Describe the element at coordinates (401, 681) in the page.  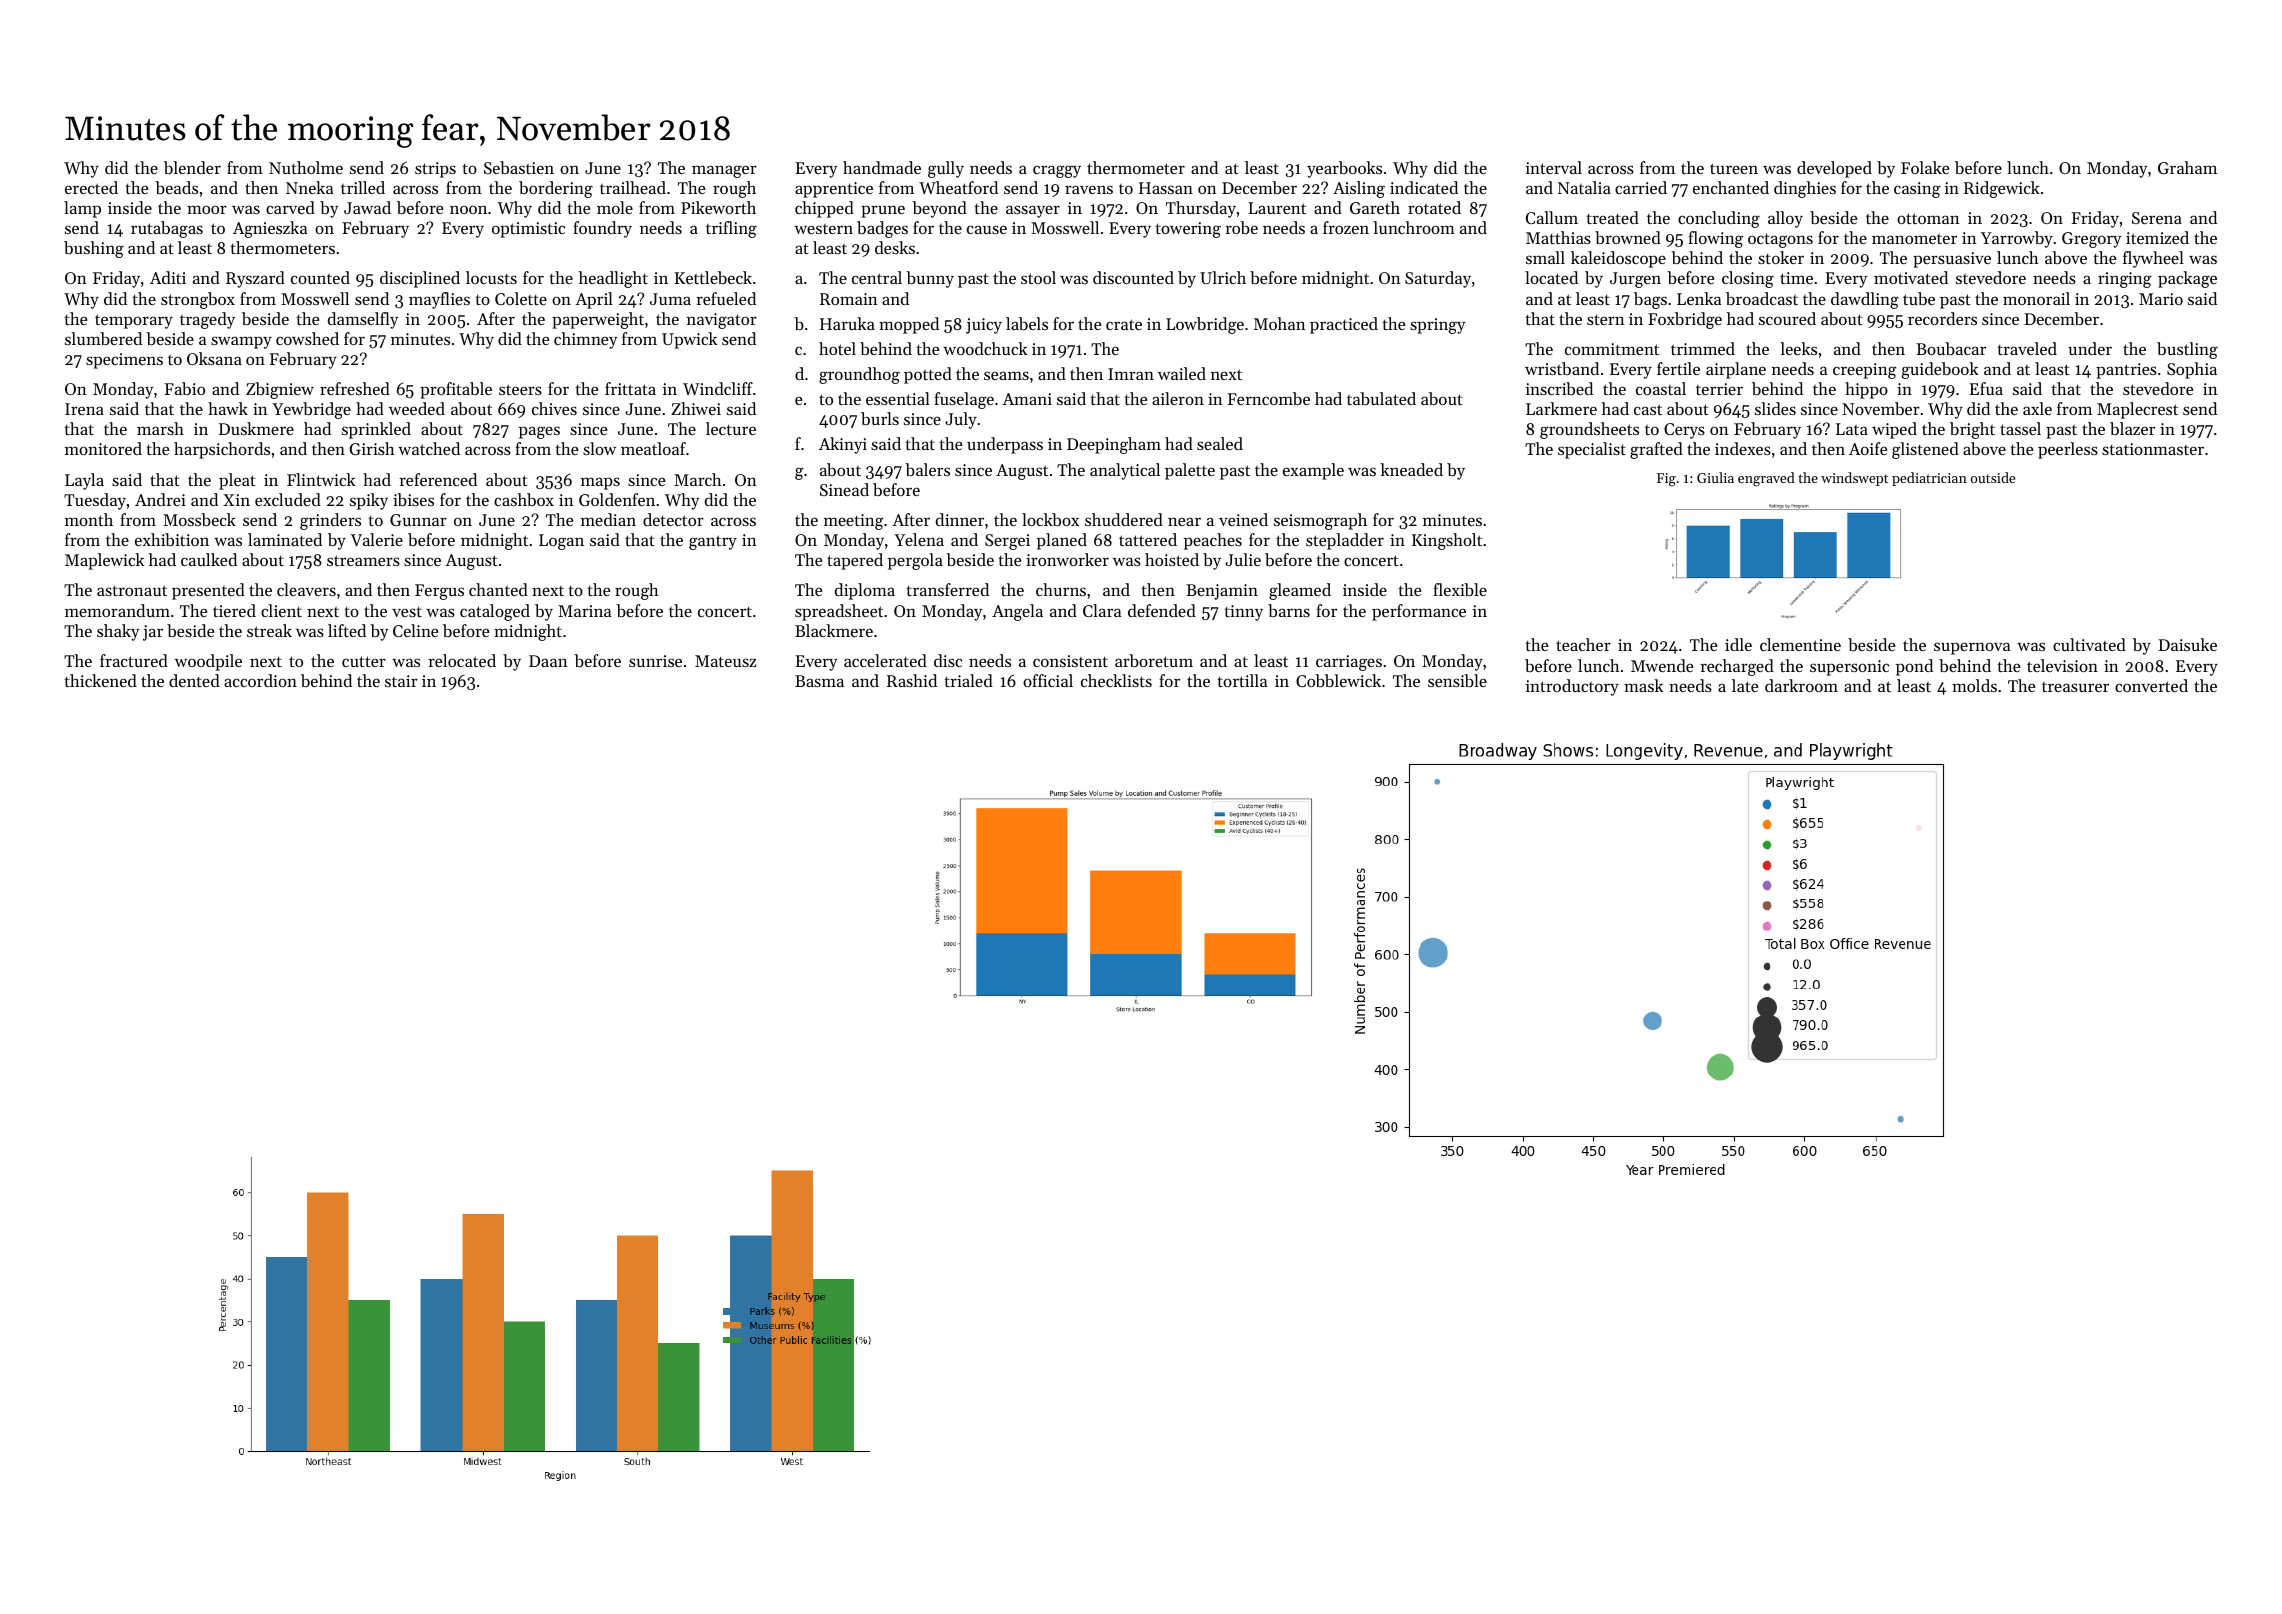
I see `stair` at that location.
